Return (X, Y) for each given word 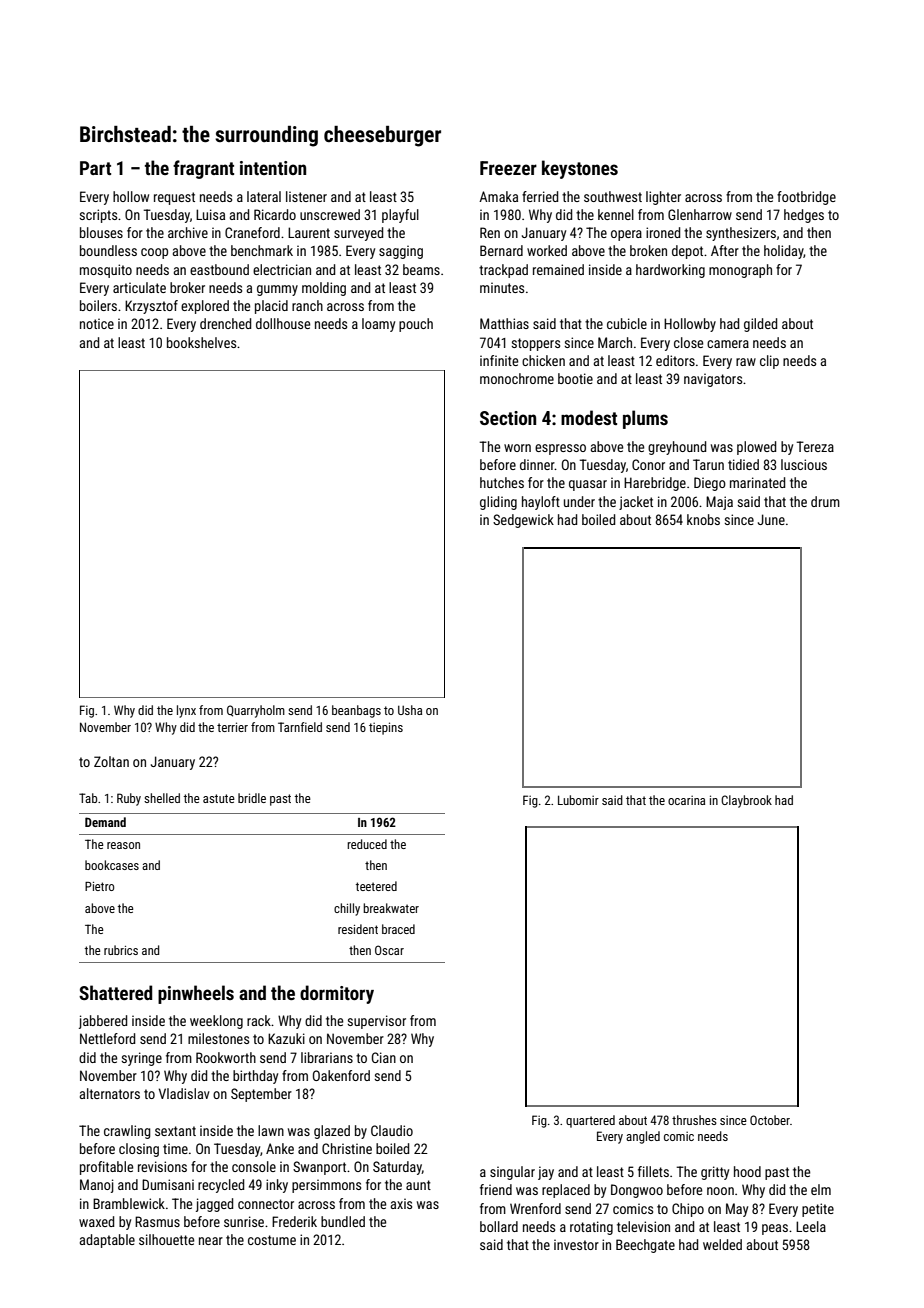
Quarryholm (256, 711)
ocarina (686, 800)
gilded (760, 325)
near (211, 1241)
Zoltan (111, 761)
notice (97, 323)
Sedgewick (523, 521)
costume (272, 1240)
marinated (757, 482)
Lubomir (578, 800)
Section (508, 418)
